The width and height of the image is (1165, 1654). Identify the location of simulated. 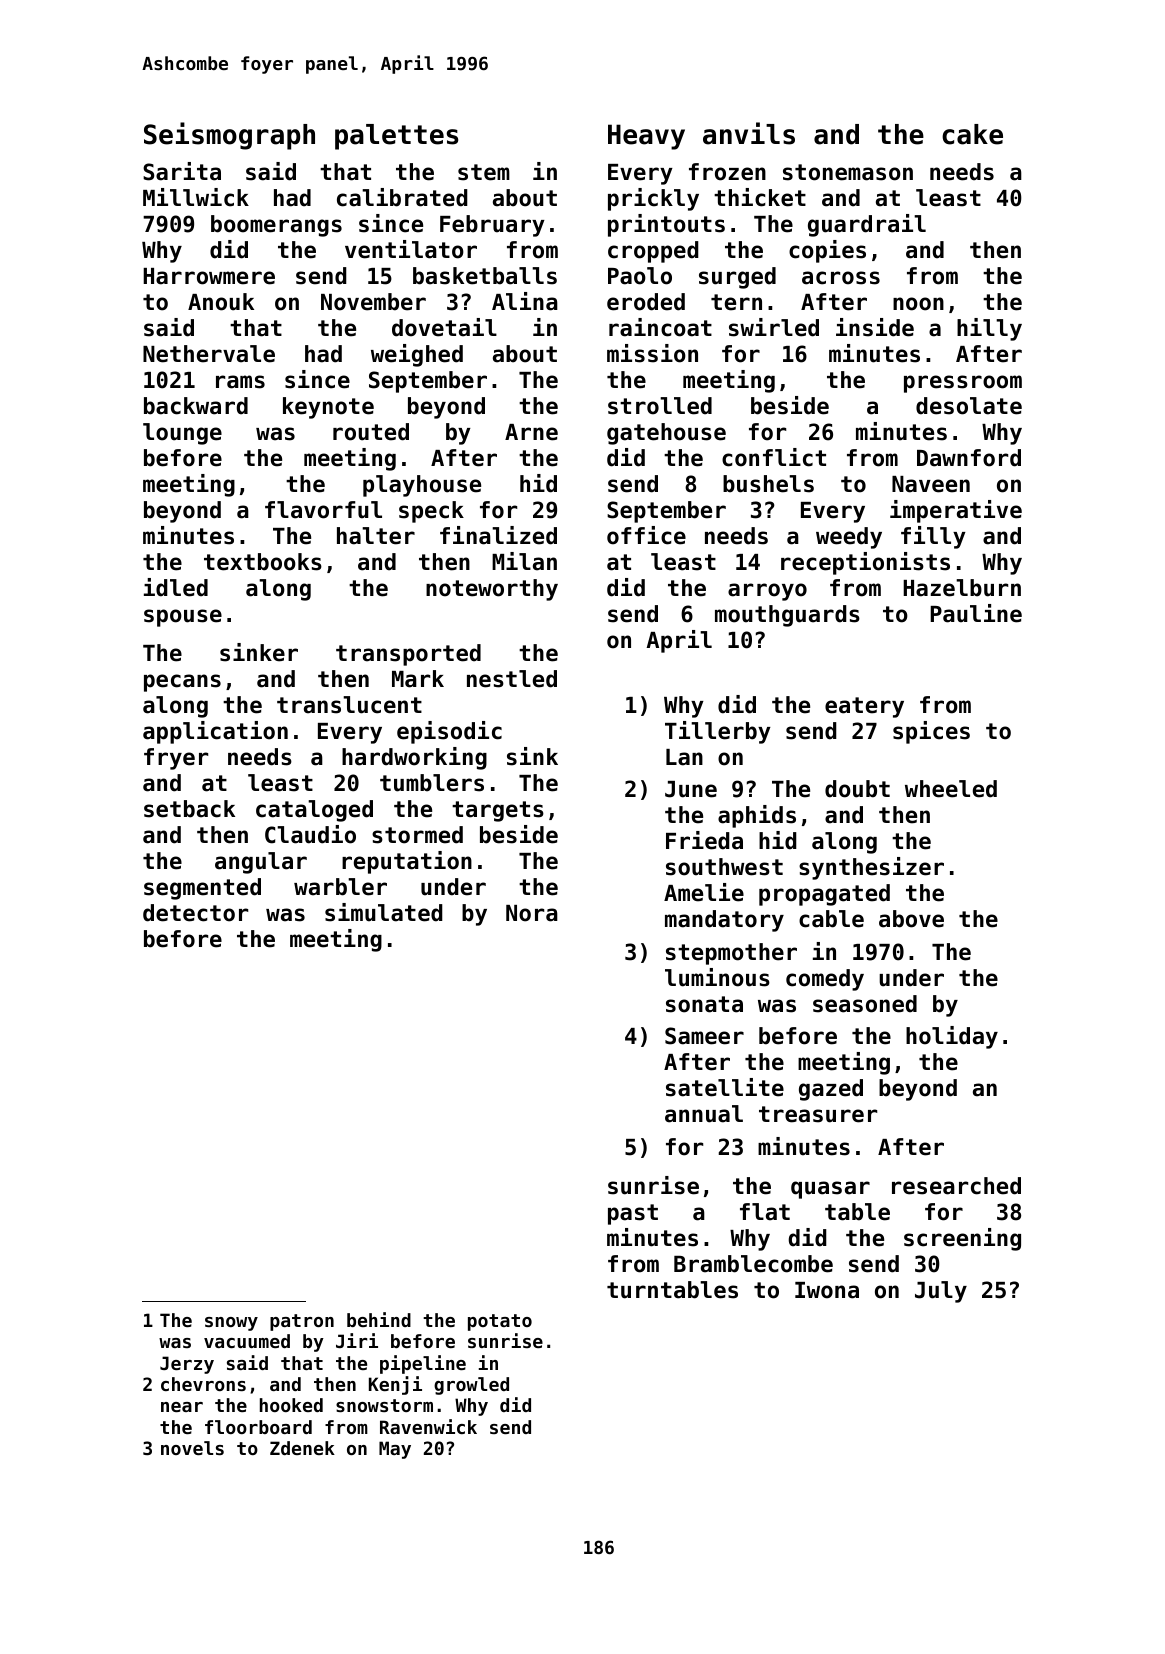
(384, 912).
